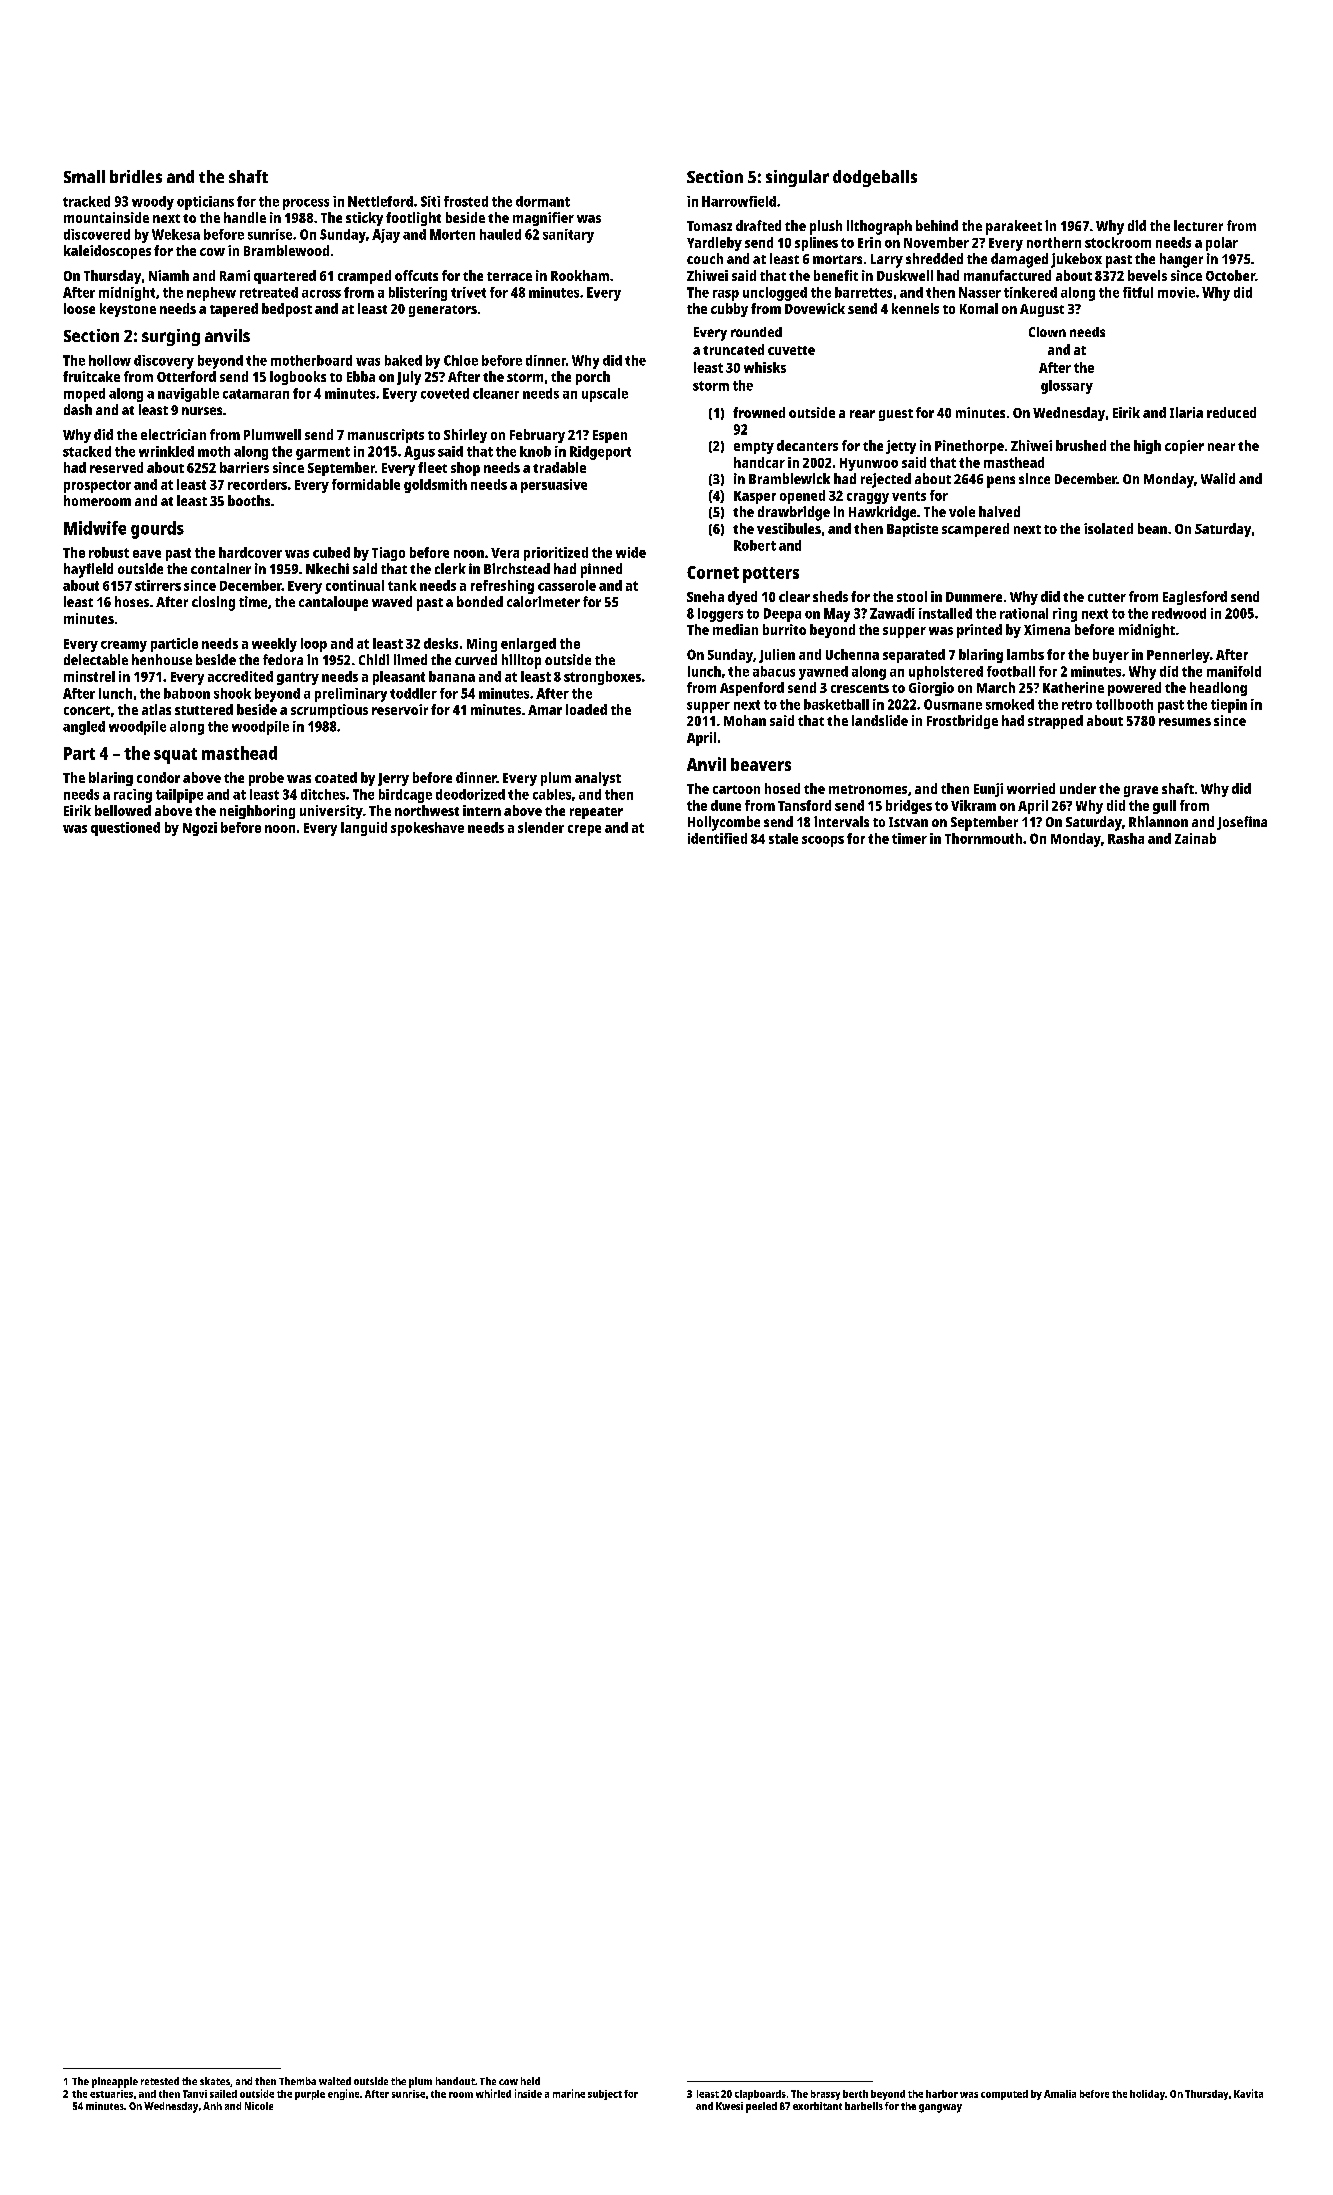  What do you see at coordinates (1081, 445) in the document?
I see `brushed` at bounding box center [1081, 445].
